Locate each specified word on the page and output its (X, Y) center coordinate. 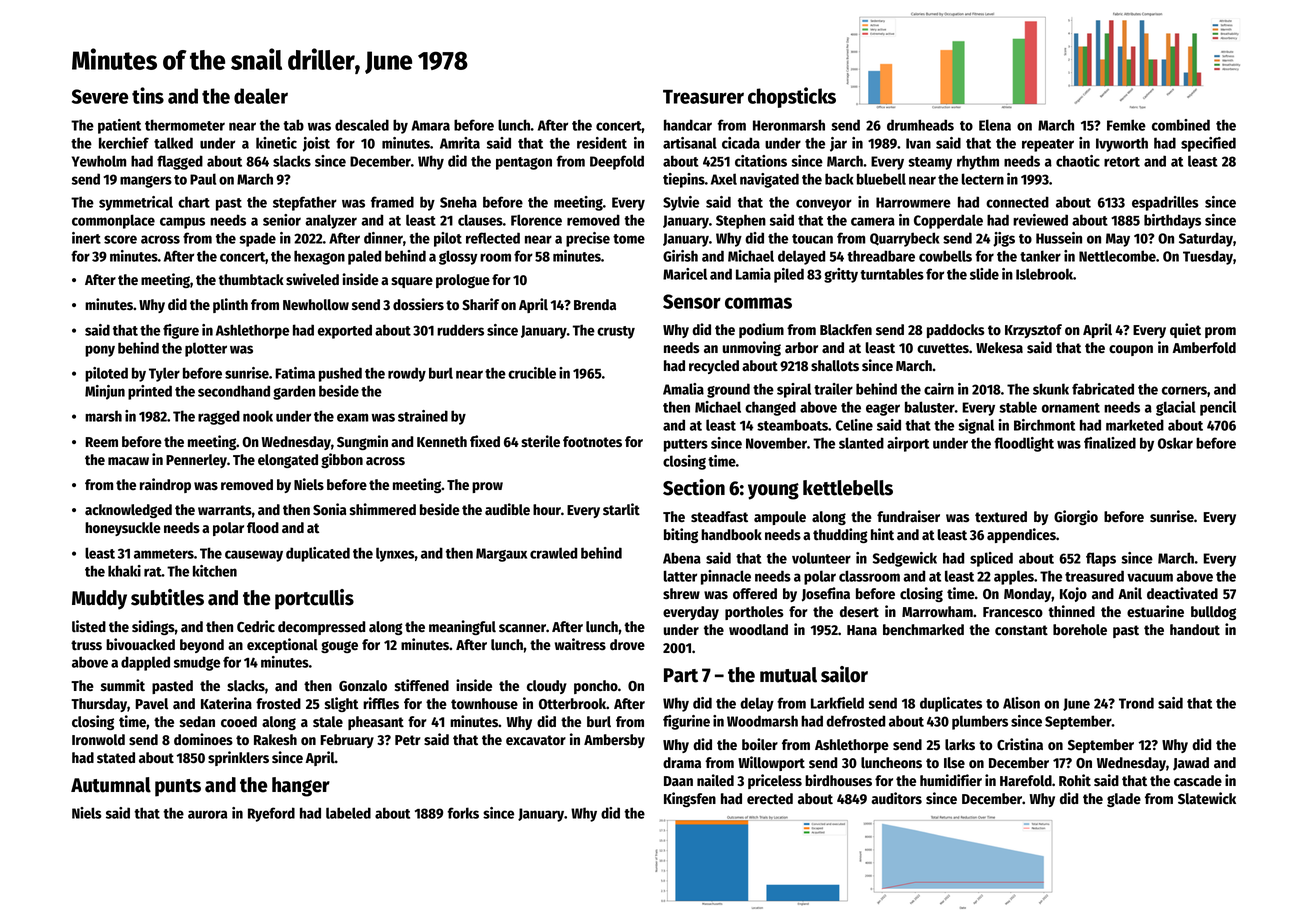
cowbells (945, 256)
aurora (208, 814)
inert (86, 238)
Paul (203, 179)
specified (1208, 144)
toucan (812, 239)
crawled (553, 553)
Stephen (741, 221)
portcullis (314, 599)
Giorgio (1076, 517)
